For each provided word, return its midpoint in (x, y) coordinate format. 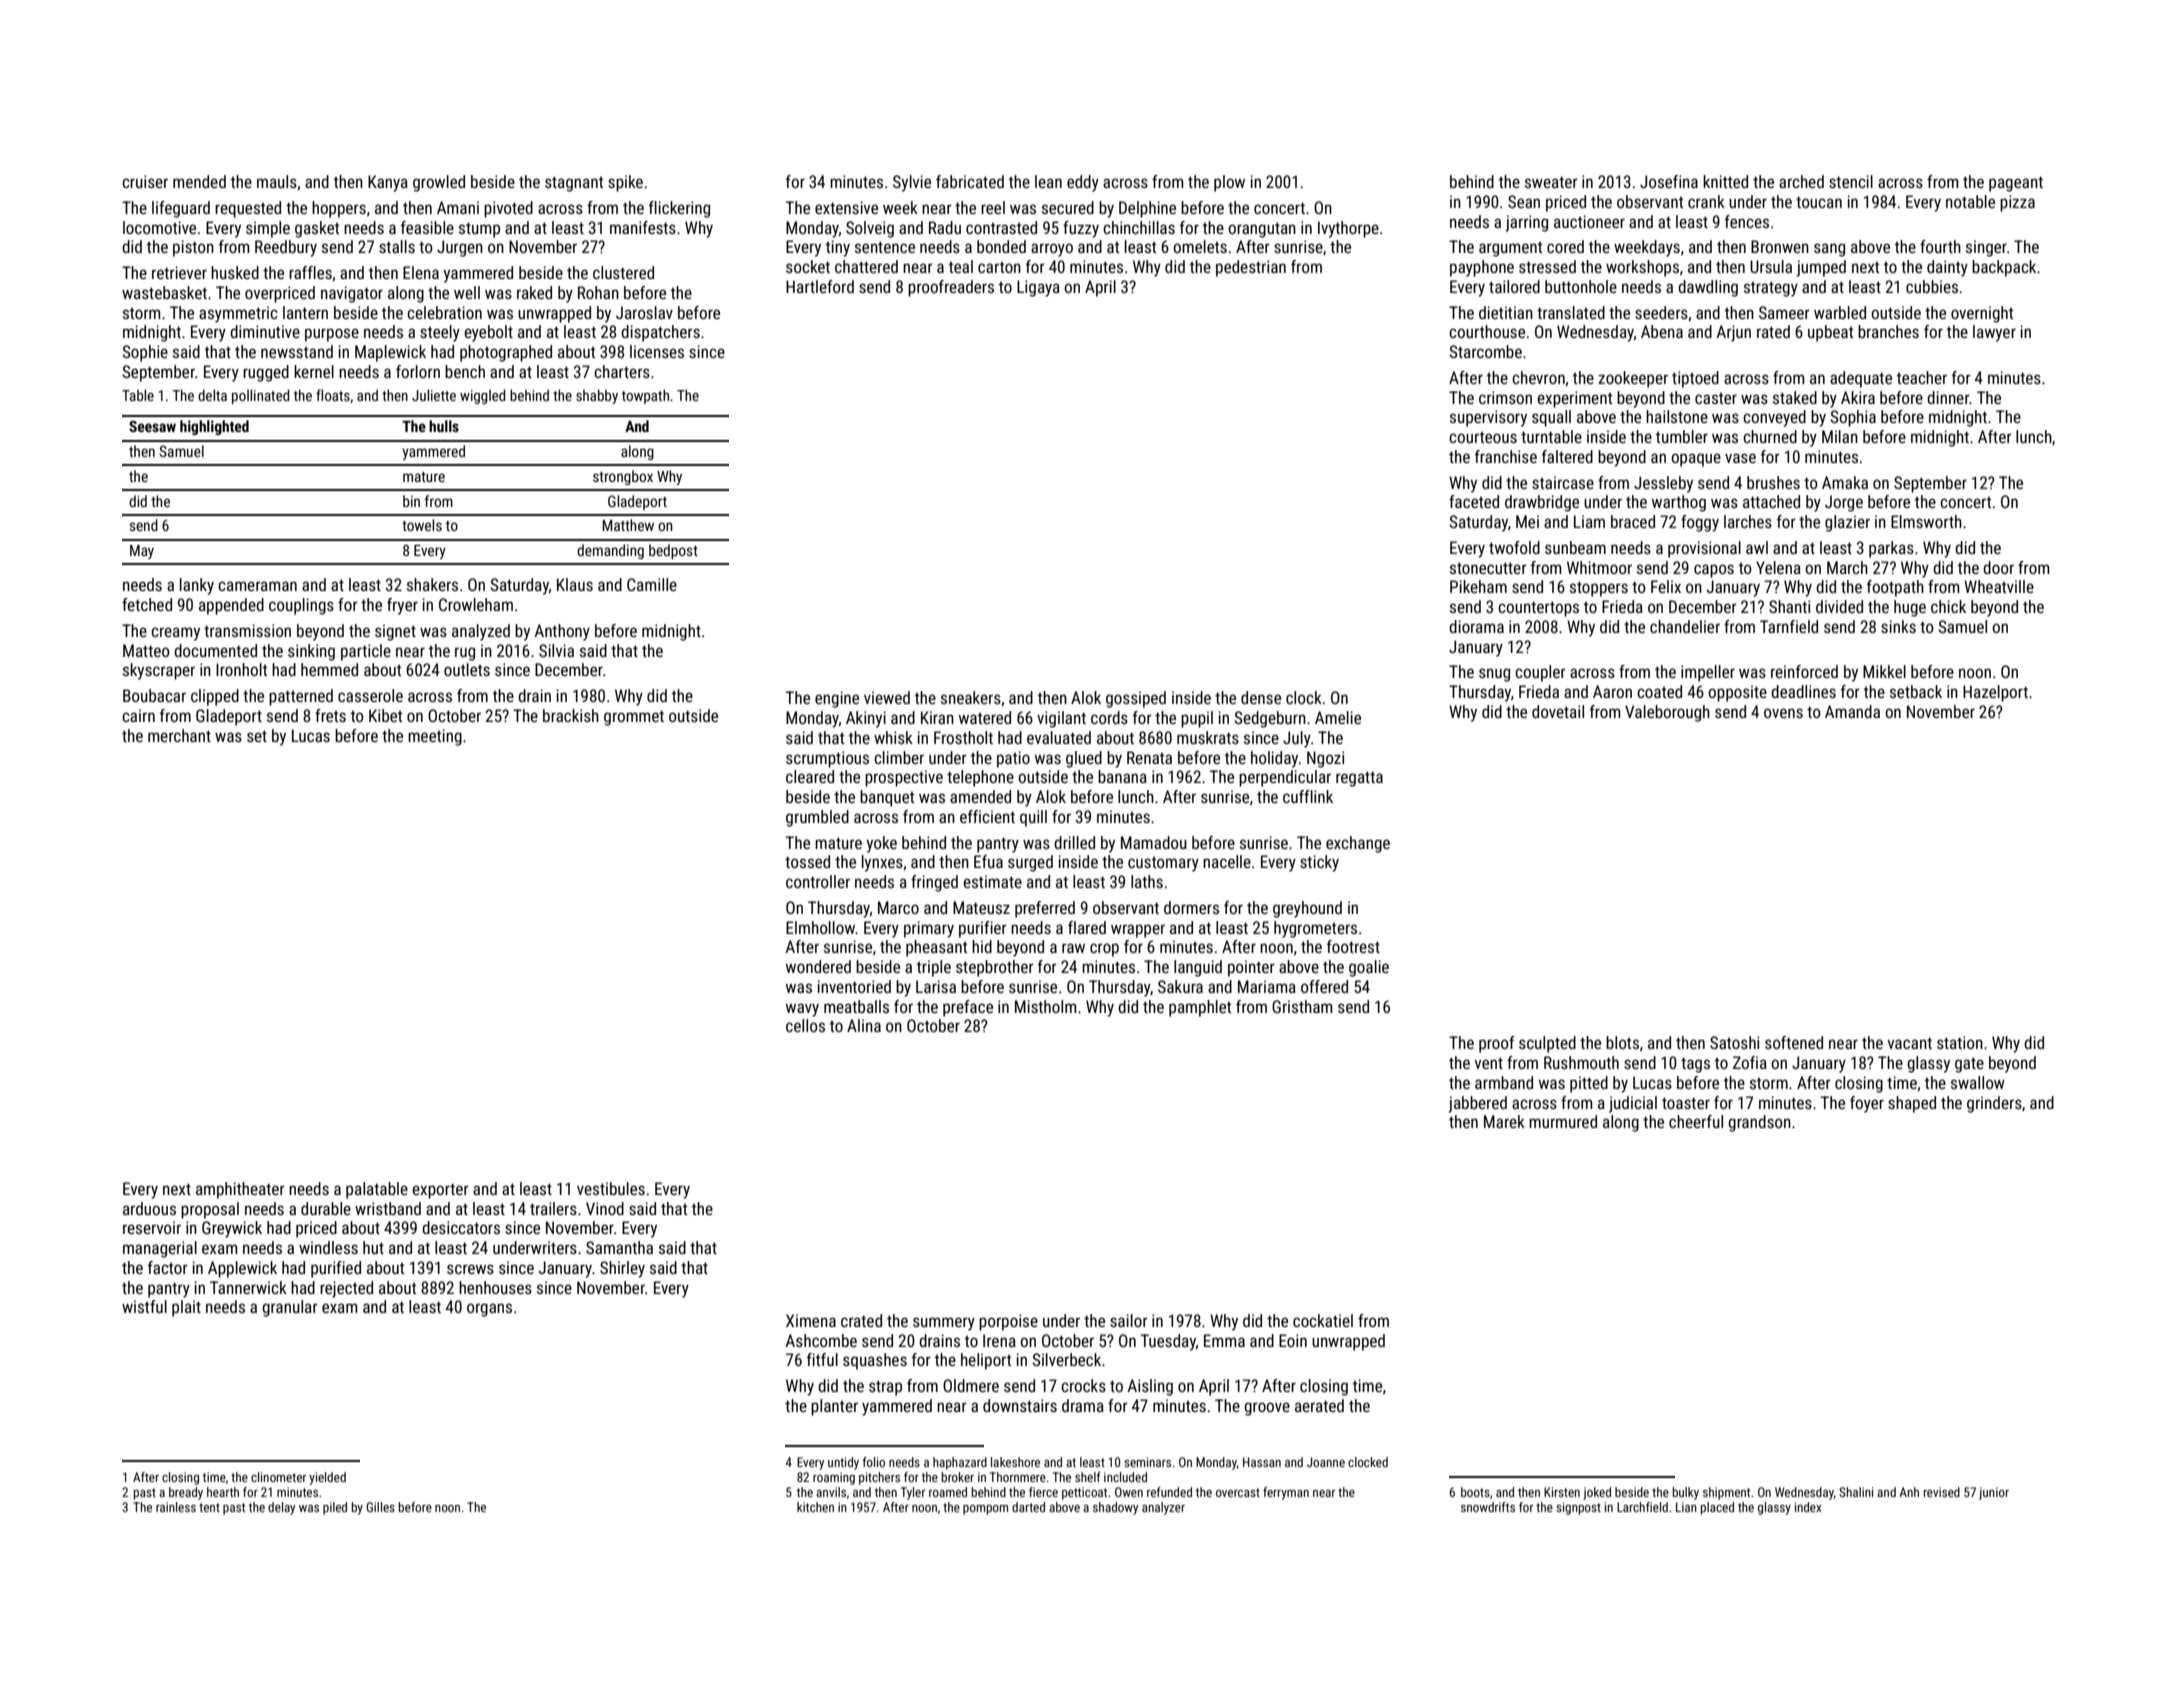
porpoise (1008, 1322)
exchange (1358, 844)
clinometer (278, 1477)
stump (479, 230)
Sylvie (912, 183)
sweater (1551, 182)
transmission (247, 630)
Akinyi (866, 719)
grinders (1994, 1104)
